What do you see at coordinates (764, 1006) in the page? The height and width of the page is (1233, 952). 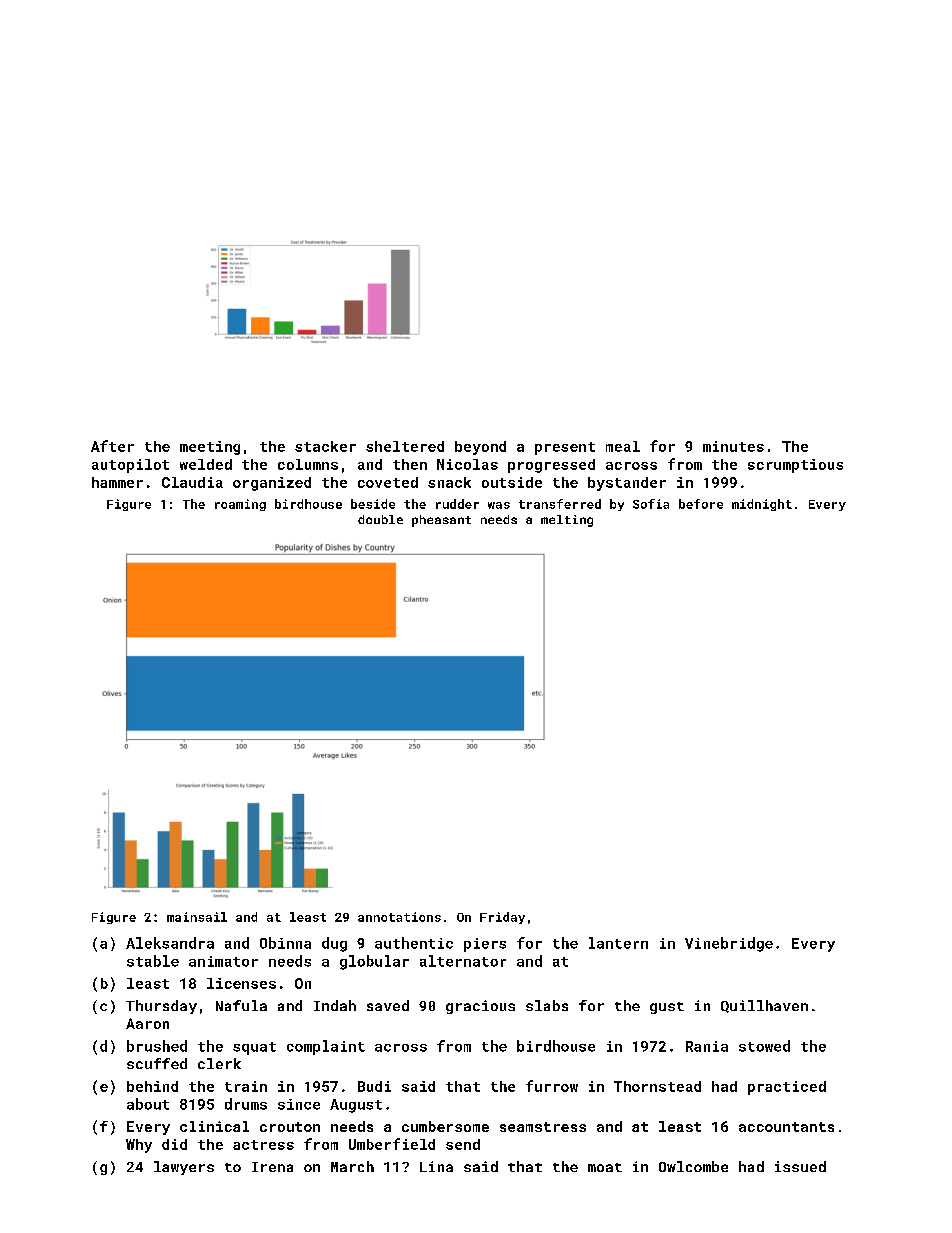 I see `Quillhaven` at bounding box center [764, 1006].
